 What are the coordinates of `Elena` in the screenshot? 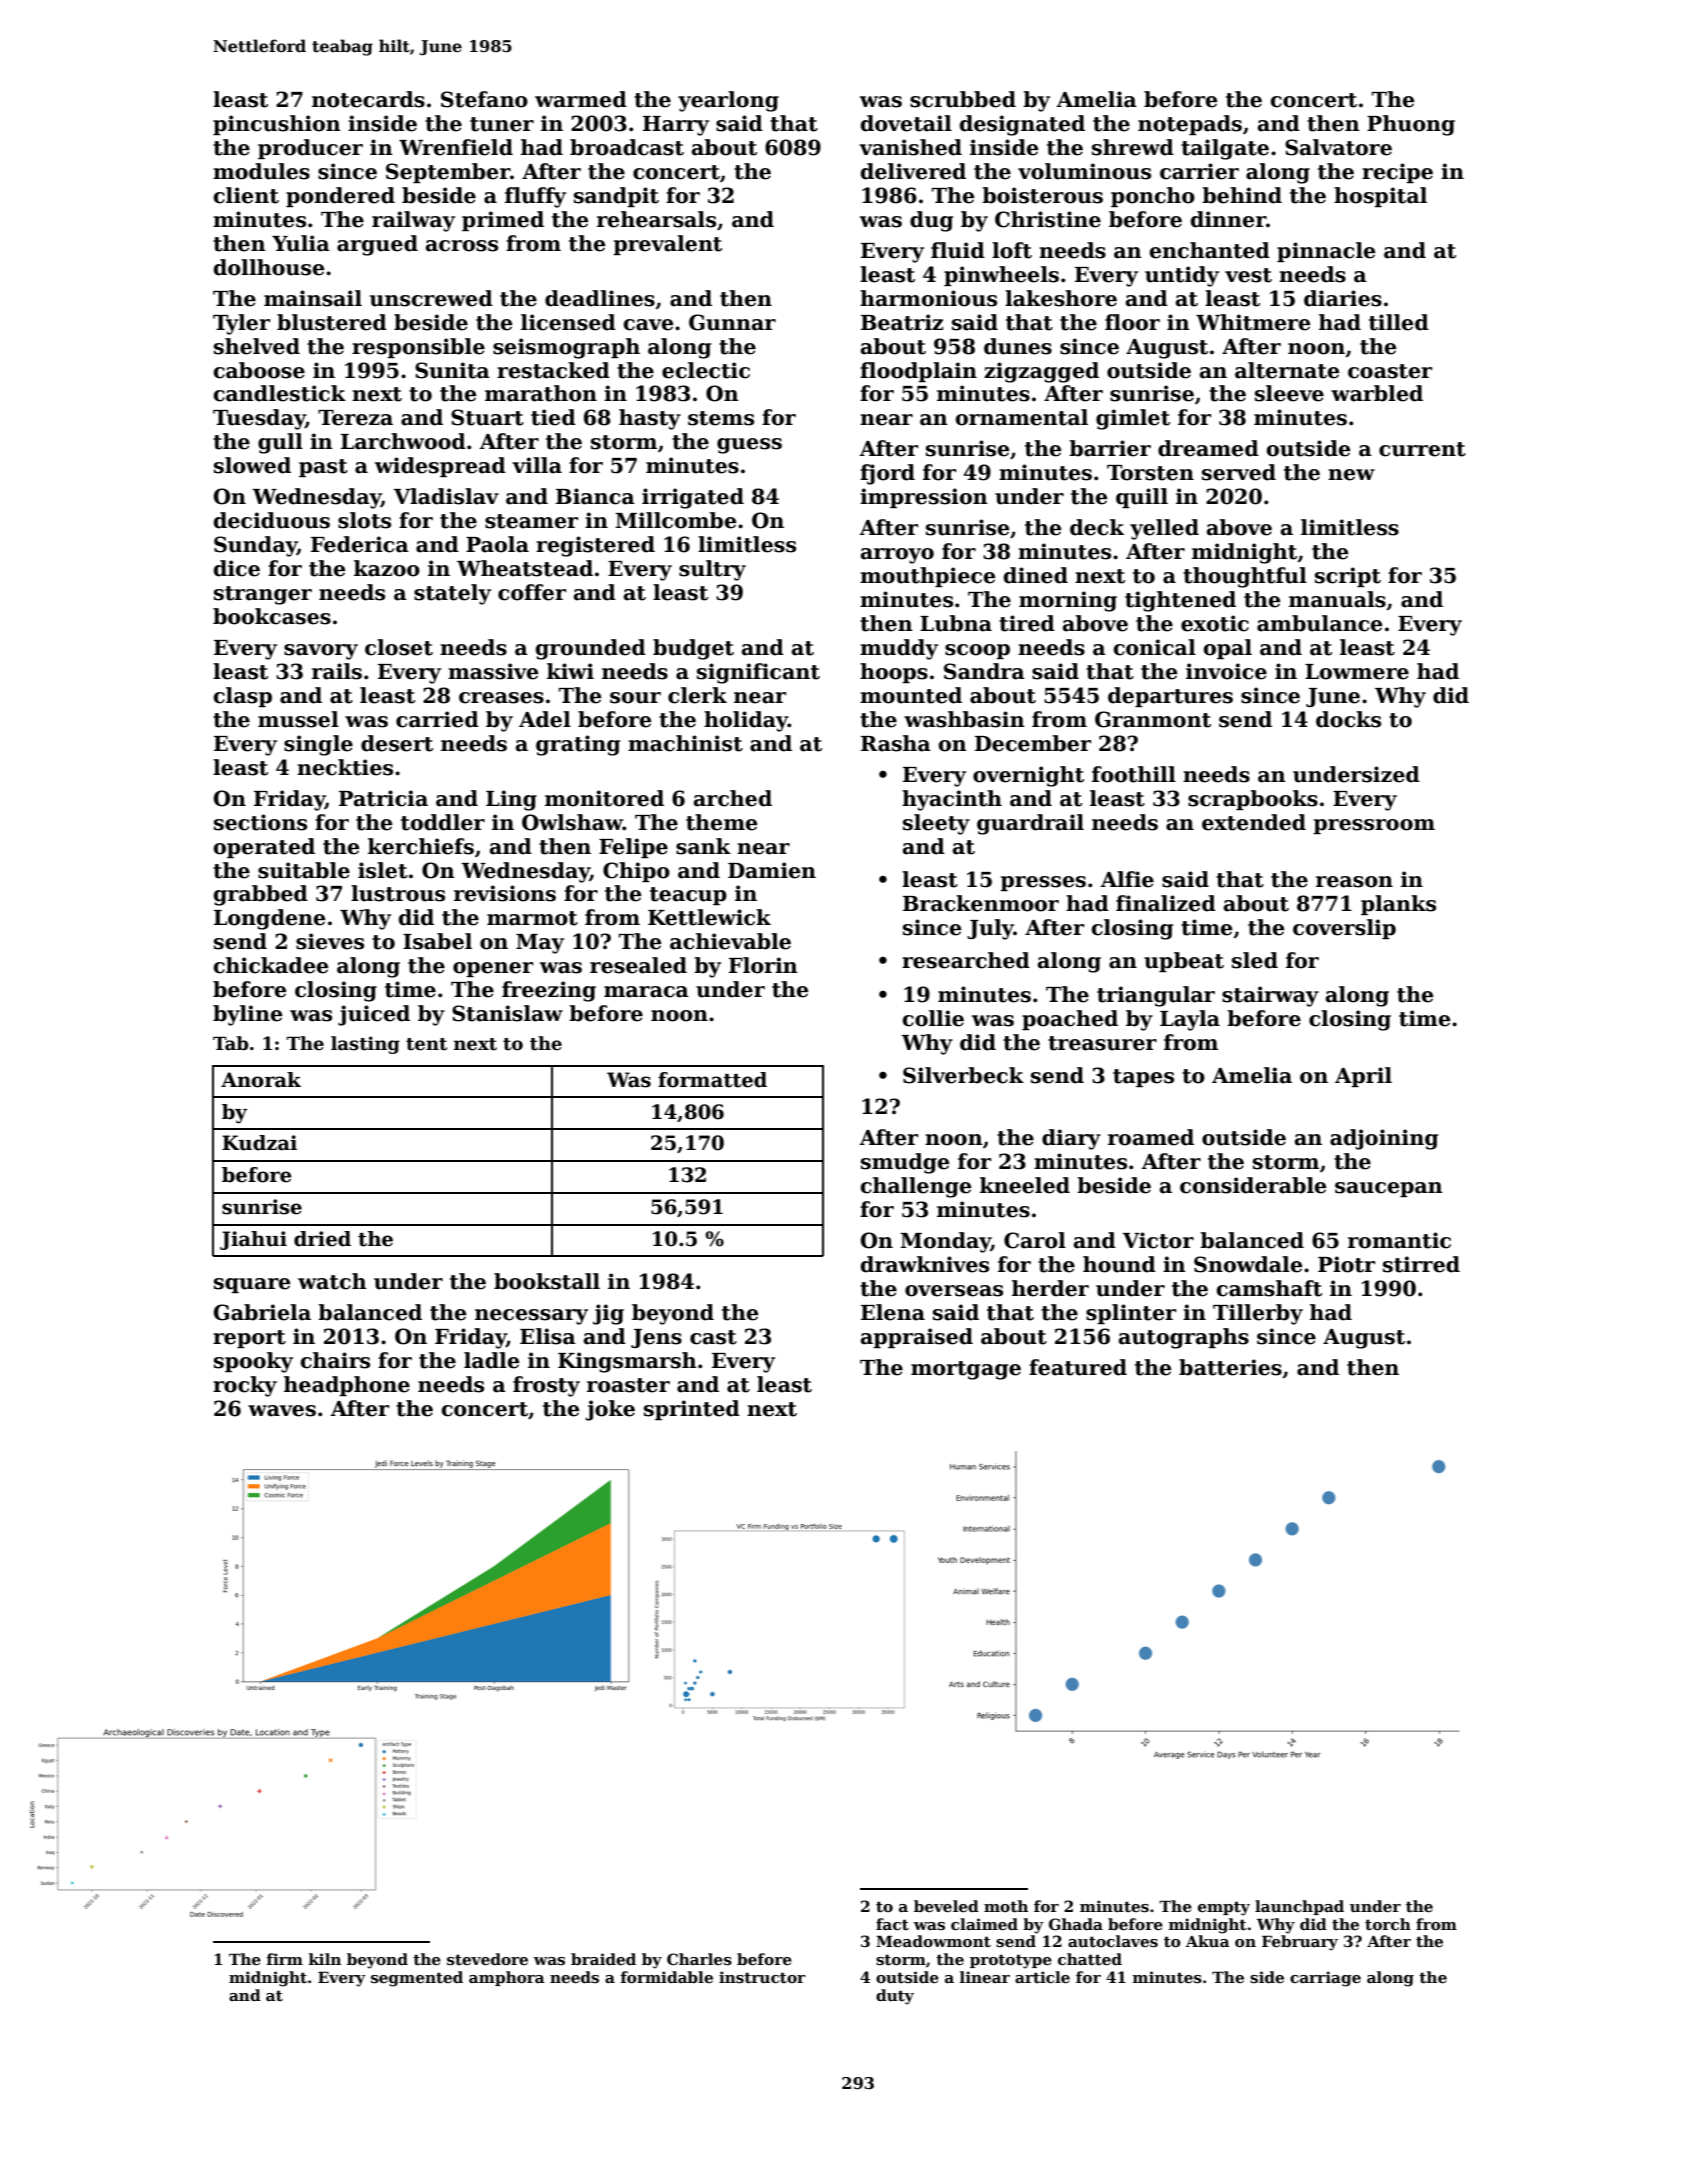 It's located at (893, 1312).
